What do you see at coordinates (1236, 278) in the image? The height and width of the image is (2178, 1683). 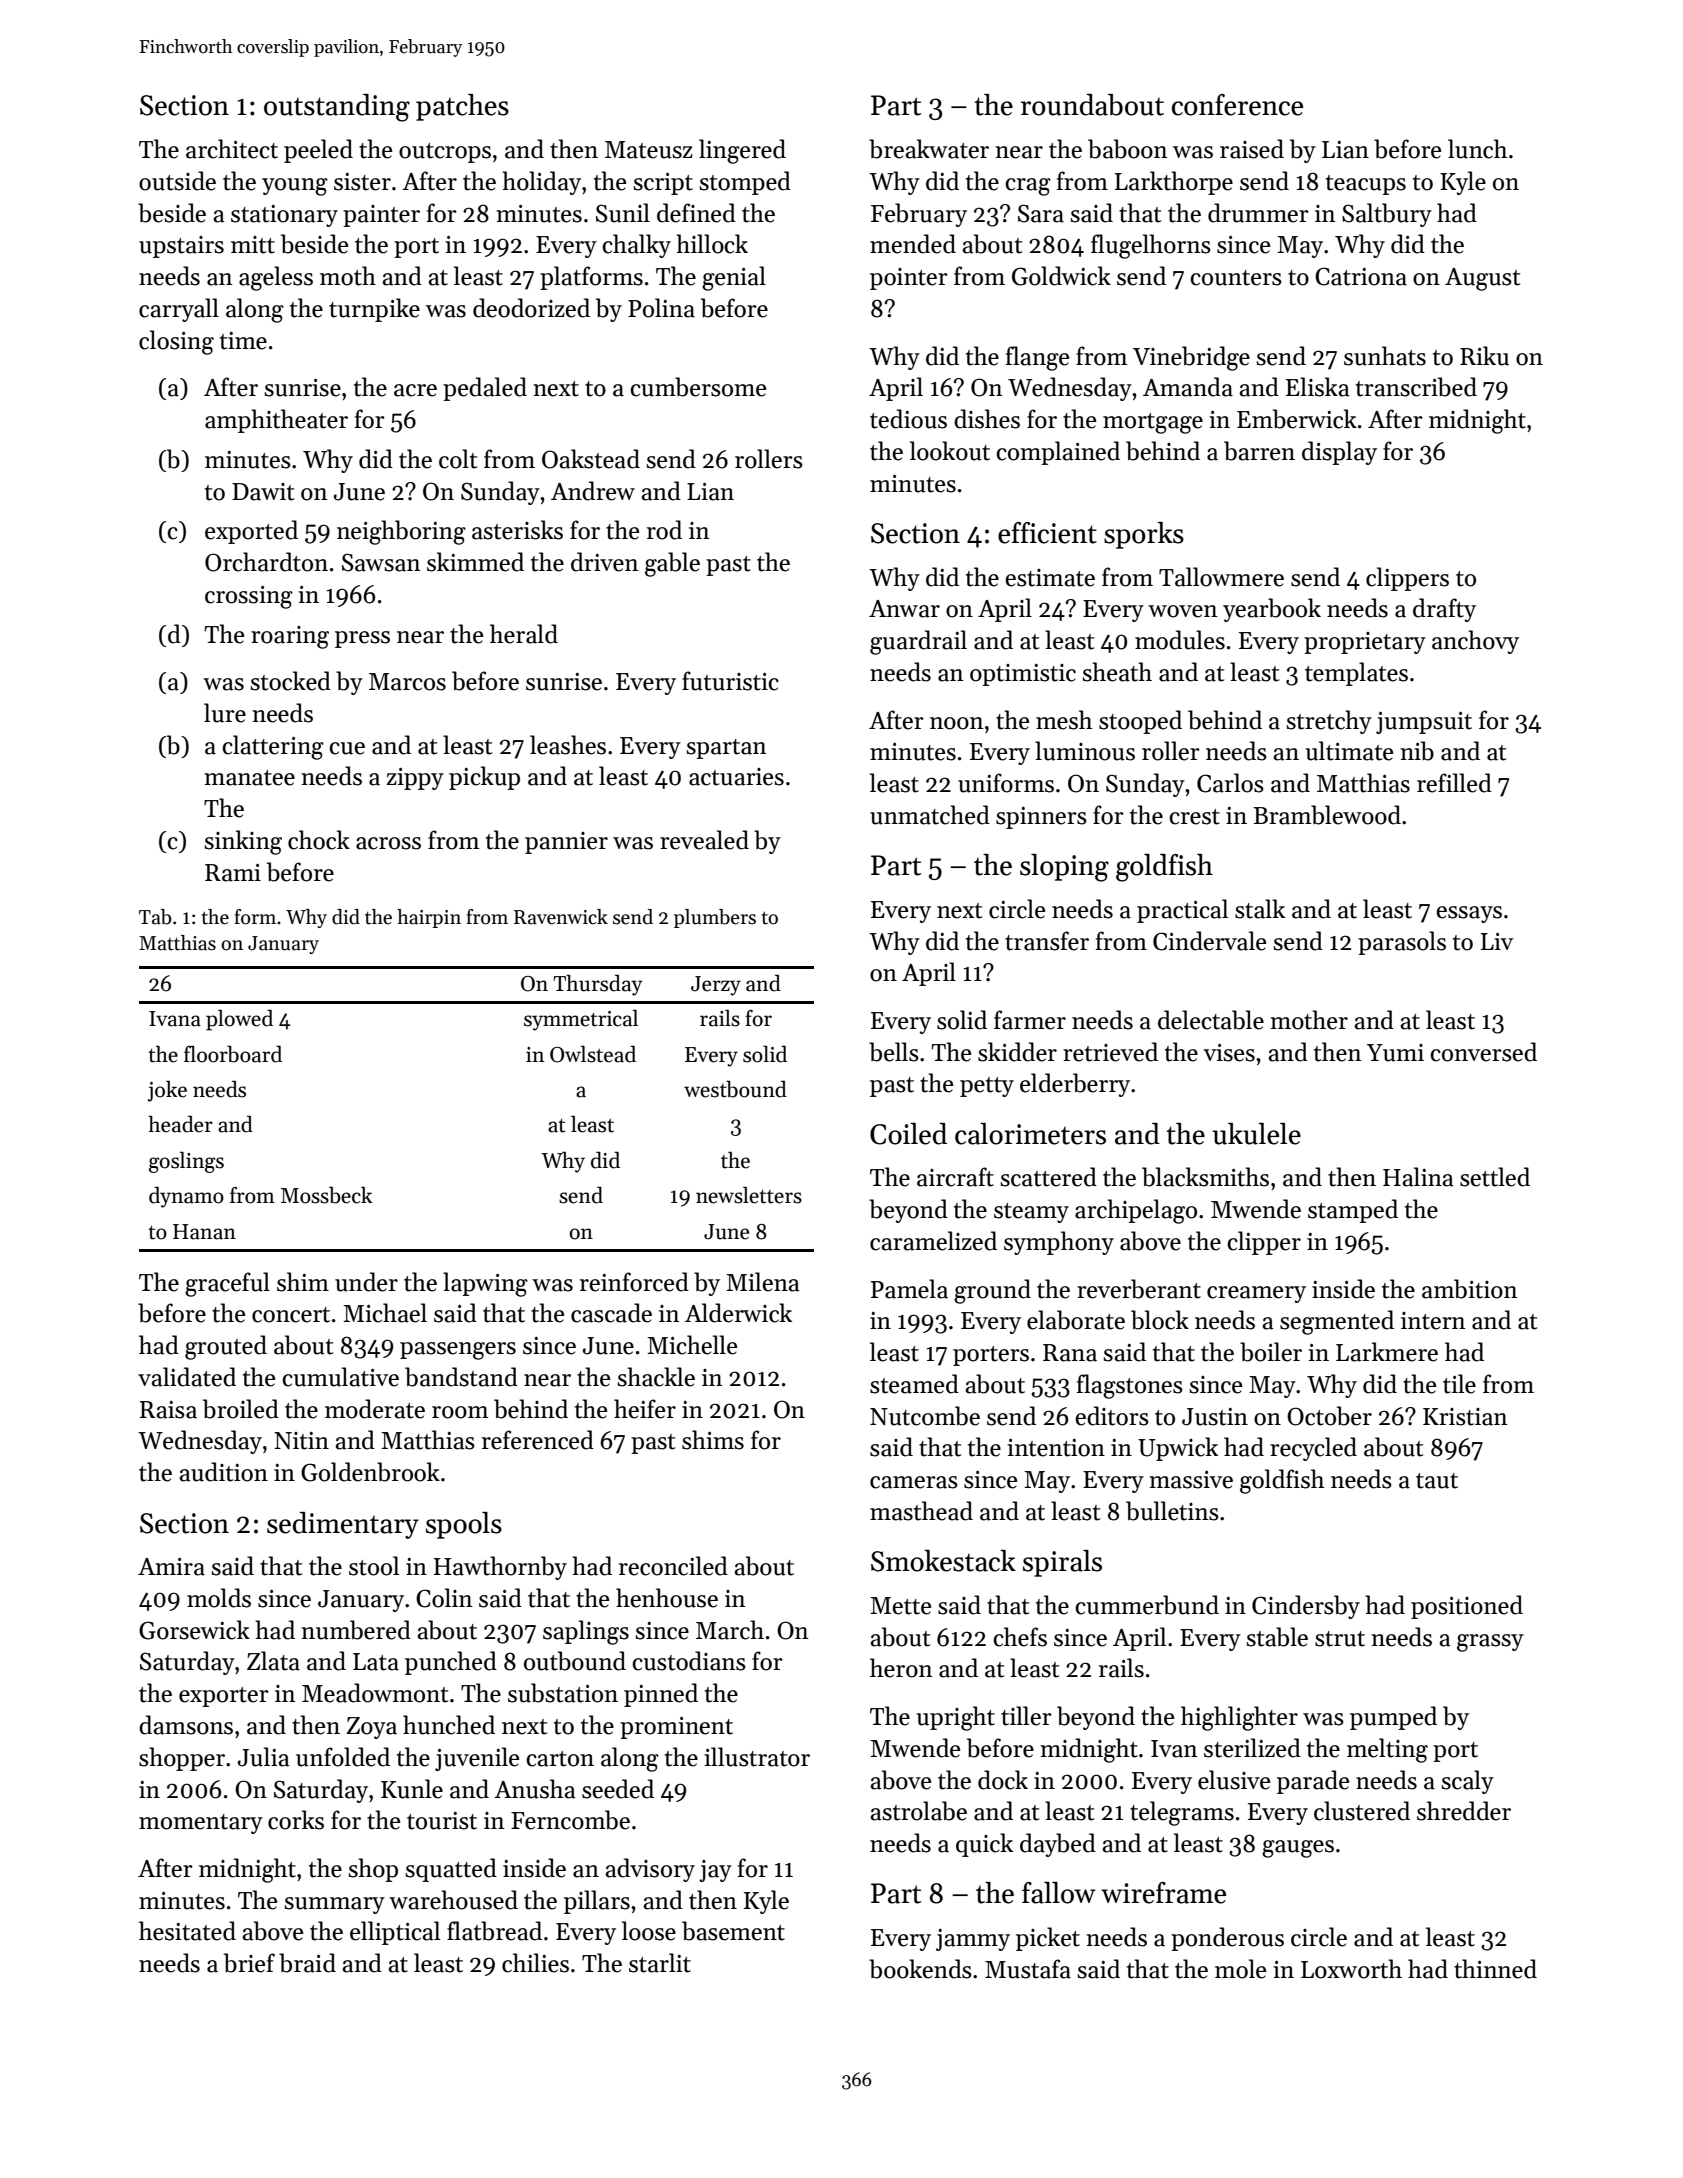 I see `counters` at bounding box center [1236, 278].
